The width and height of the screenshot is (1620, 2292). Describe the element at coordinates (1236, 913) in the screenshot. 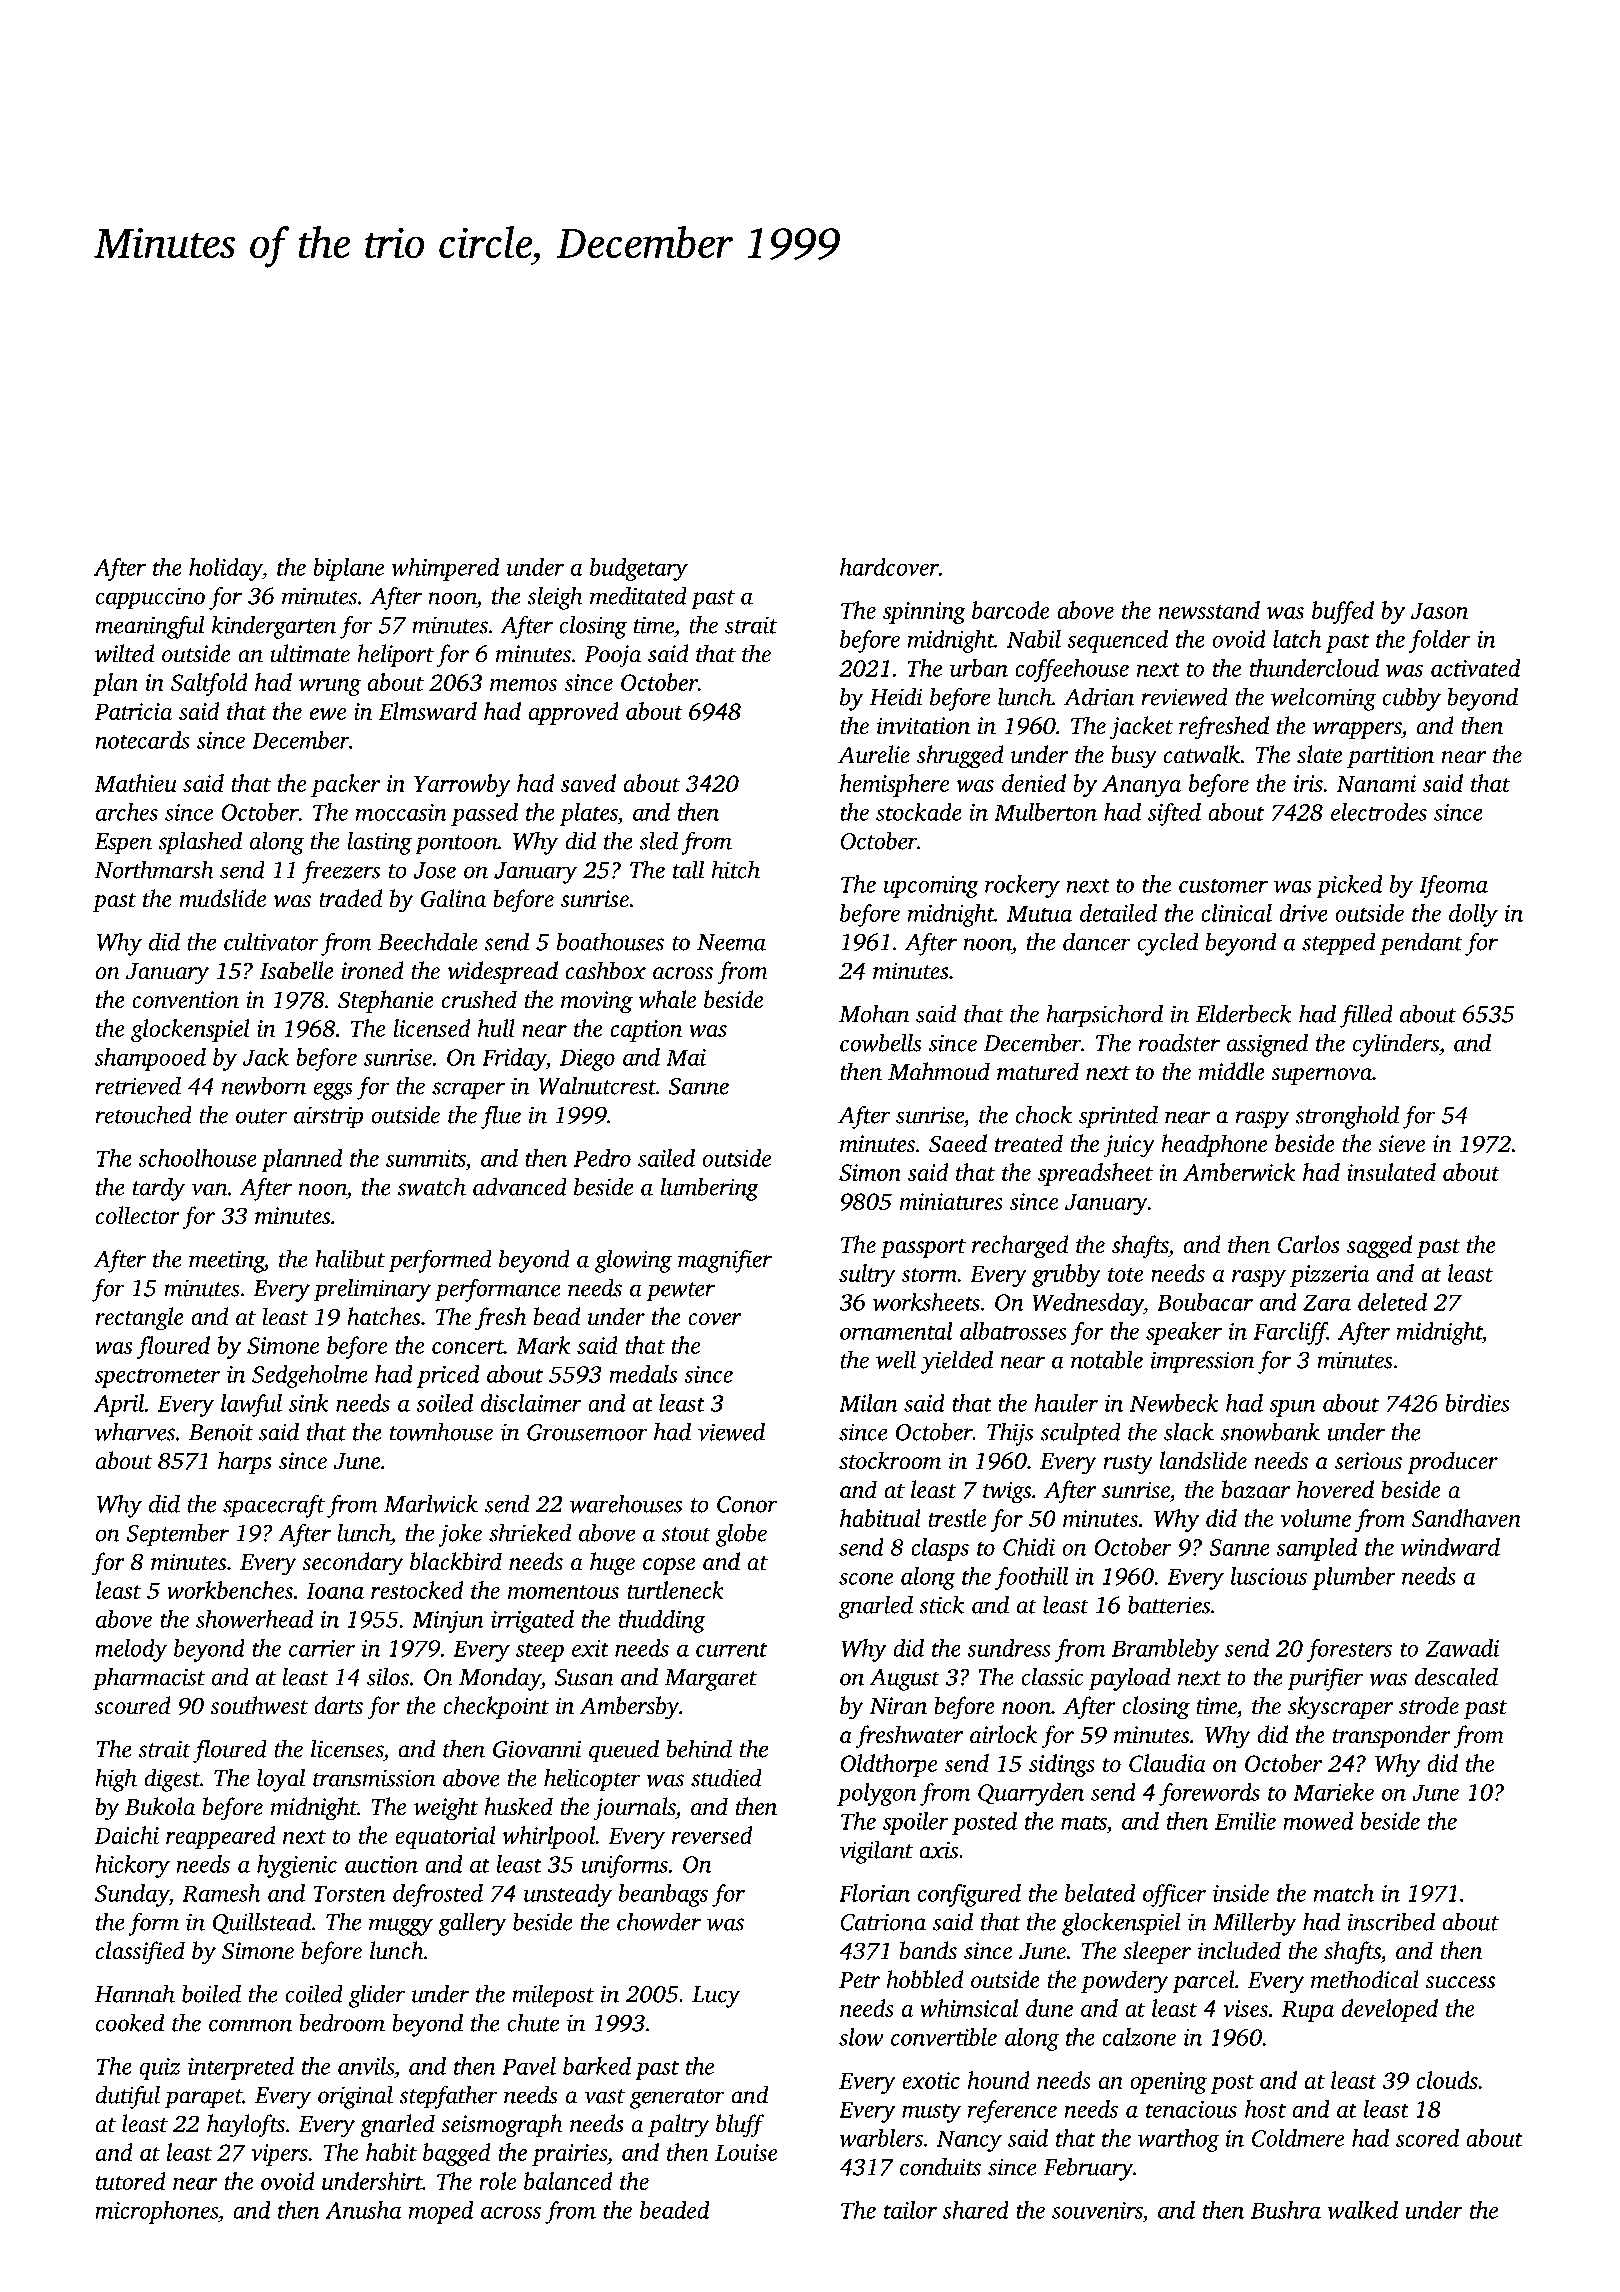

I see `clinical` at that location.
